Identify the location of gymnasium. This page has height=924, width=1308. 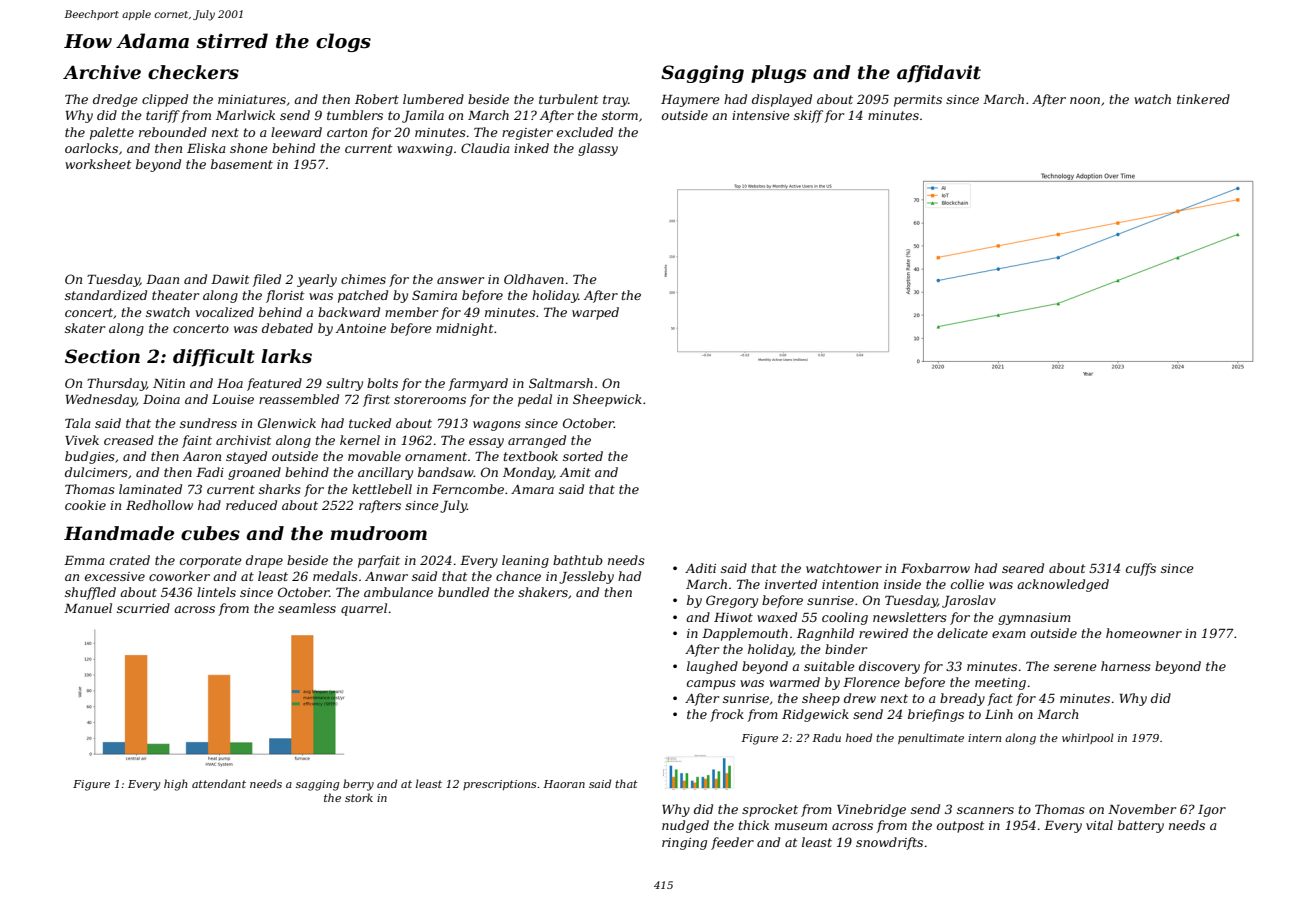
(1034, 619).
